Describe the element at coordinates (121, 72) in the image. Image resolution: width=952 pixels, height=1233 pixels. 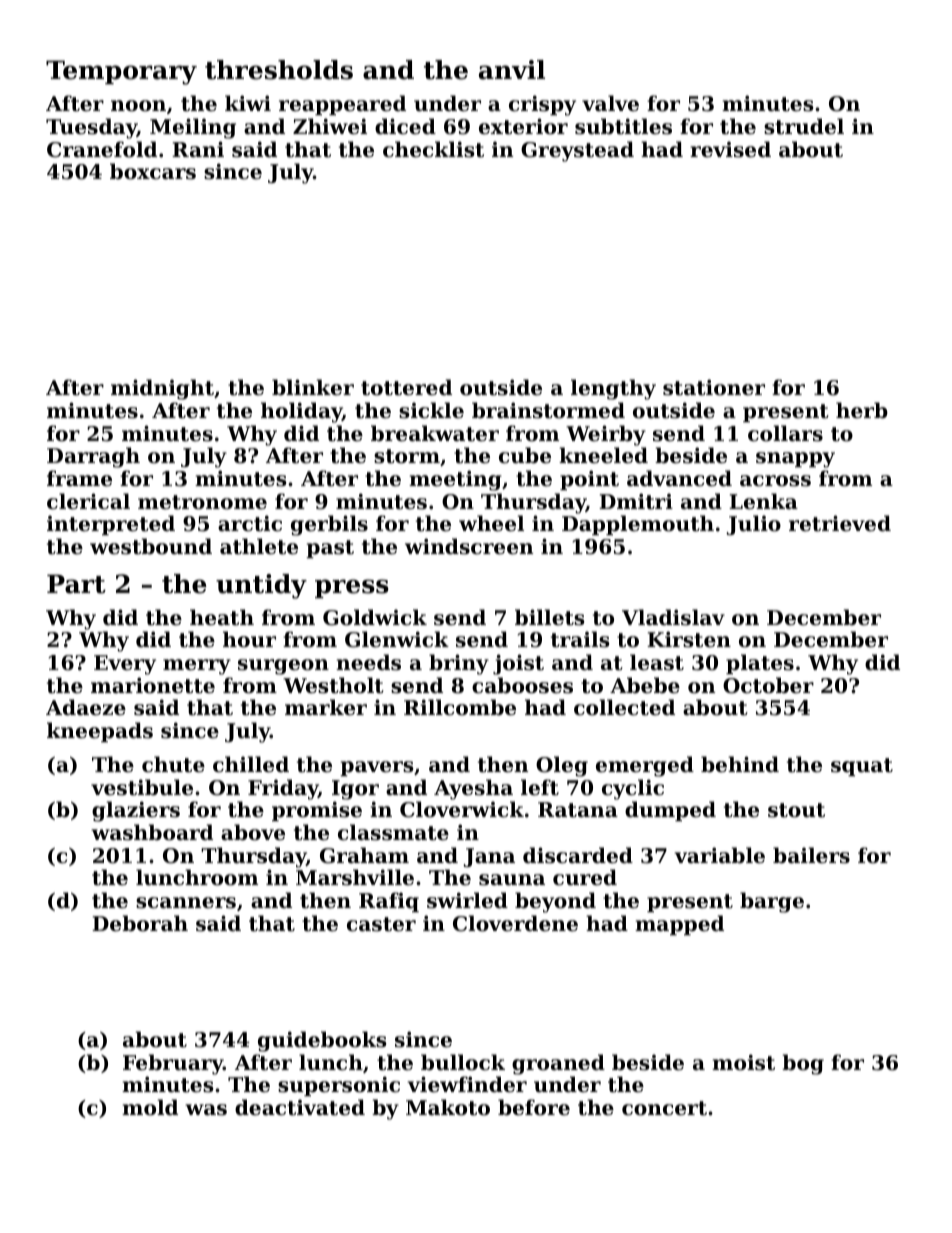
I see `Temporary` at that location.
